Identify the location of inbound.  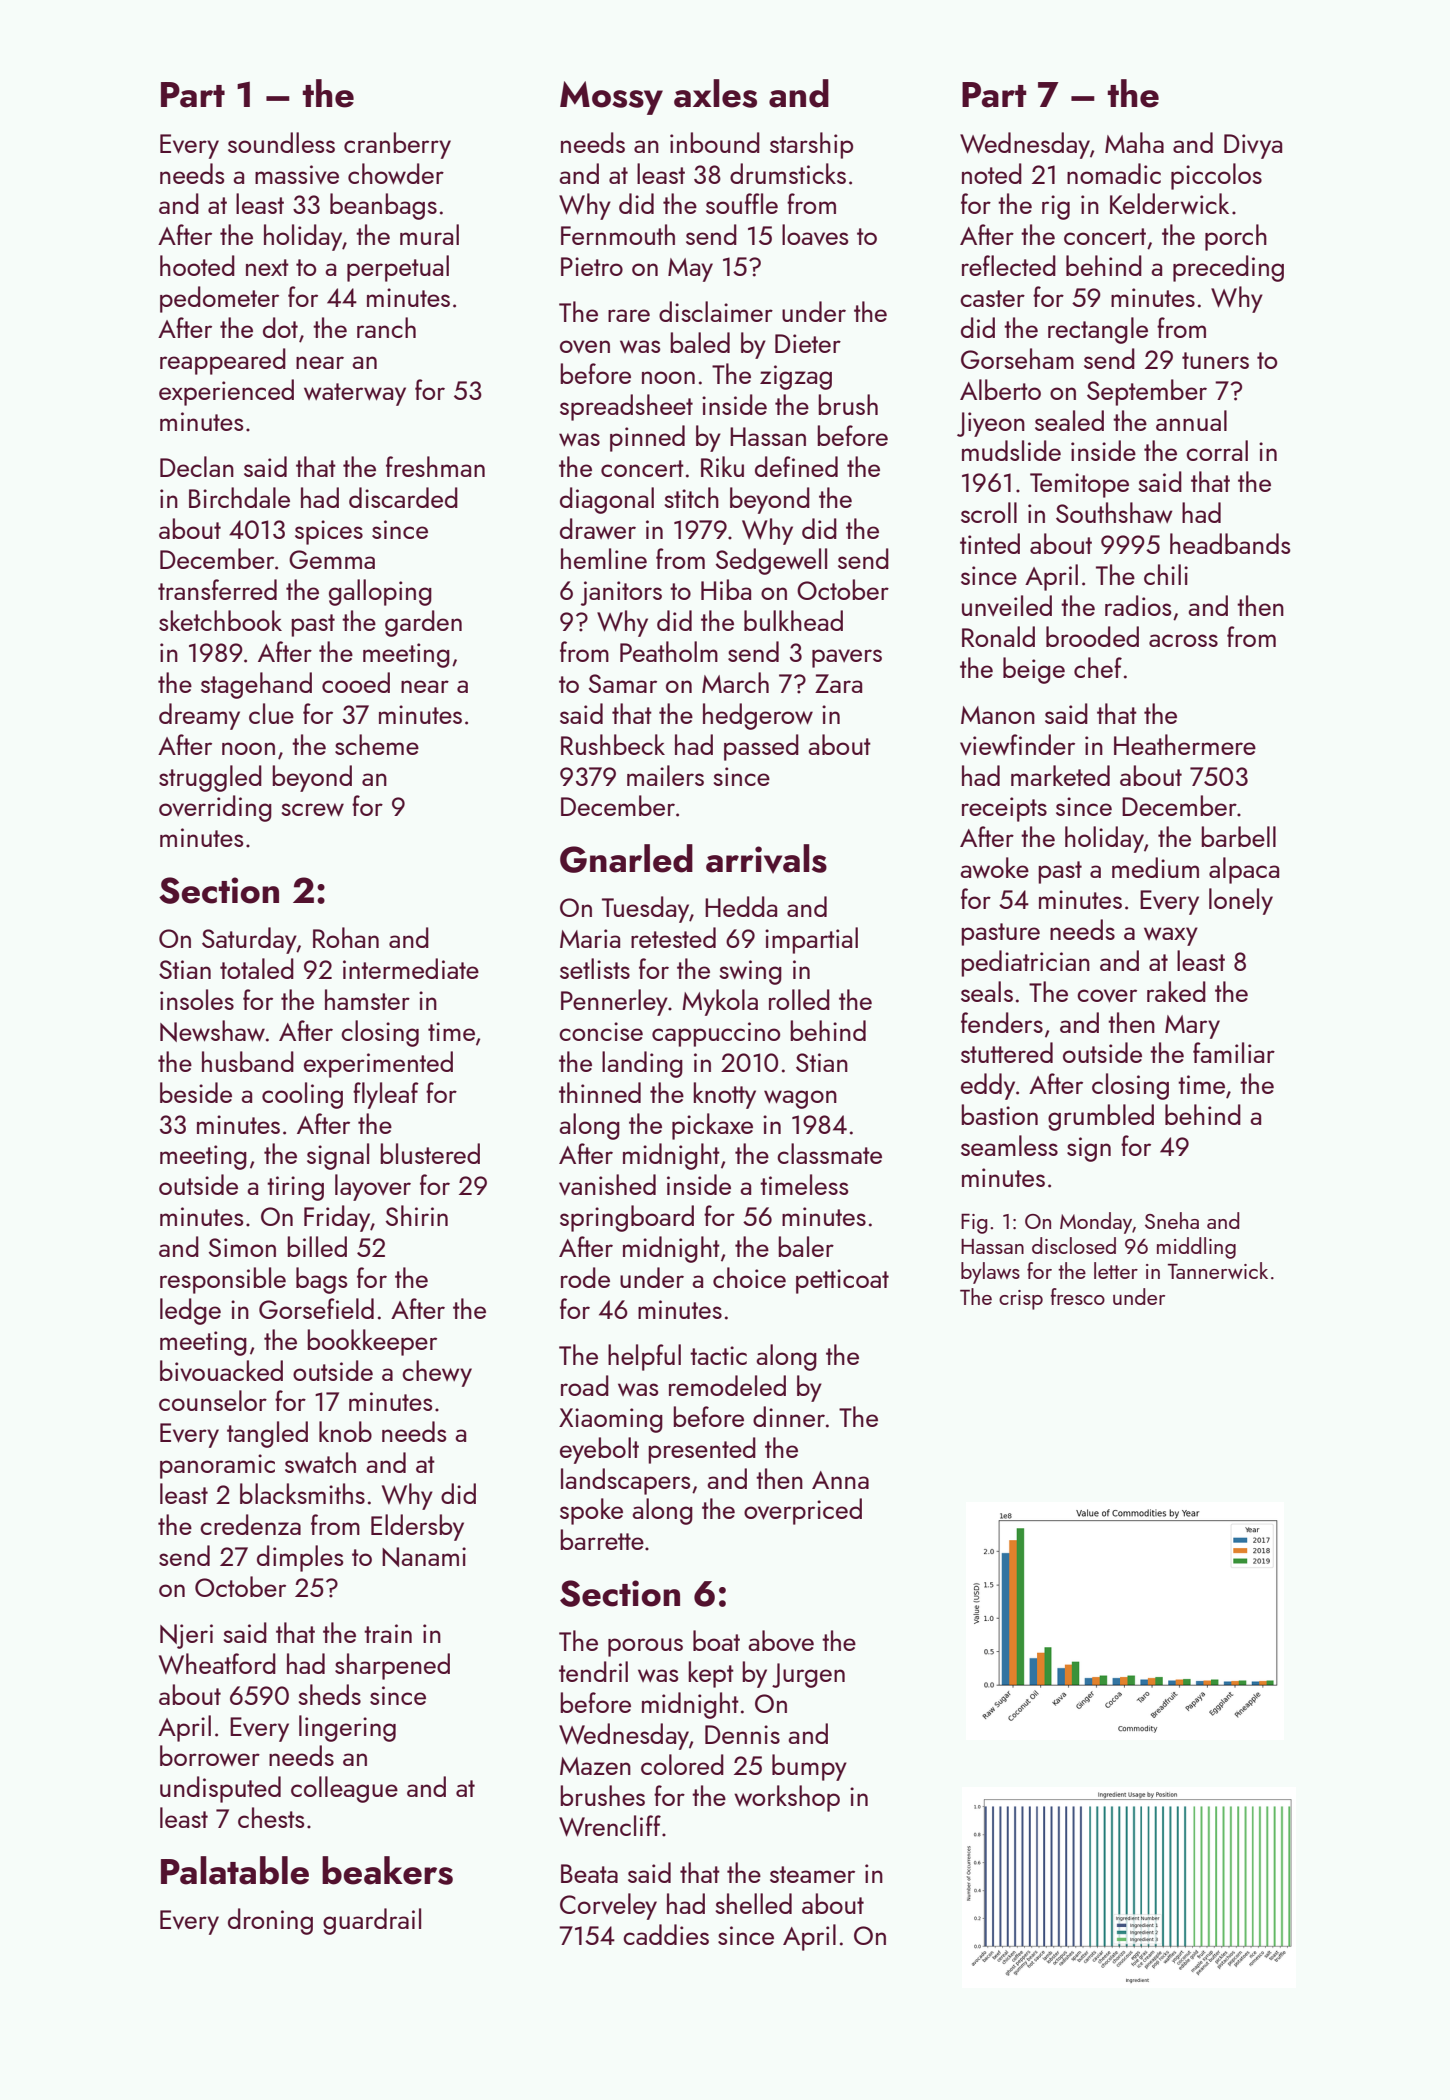
(715, 142).
